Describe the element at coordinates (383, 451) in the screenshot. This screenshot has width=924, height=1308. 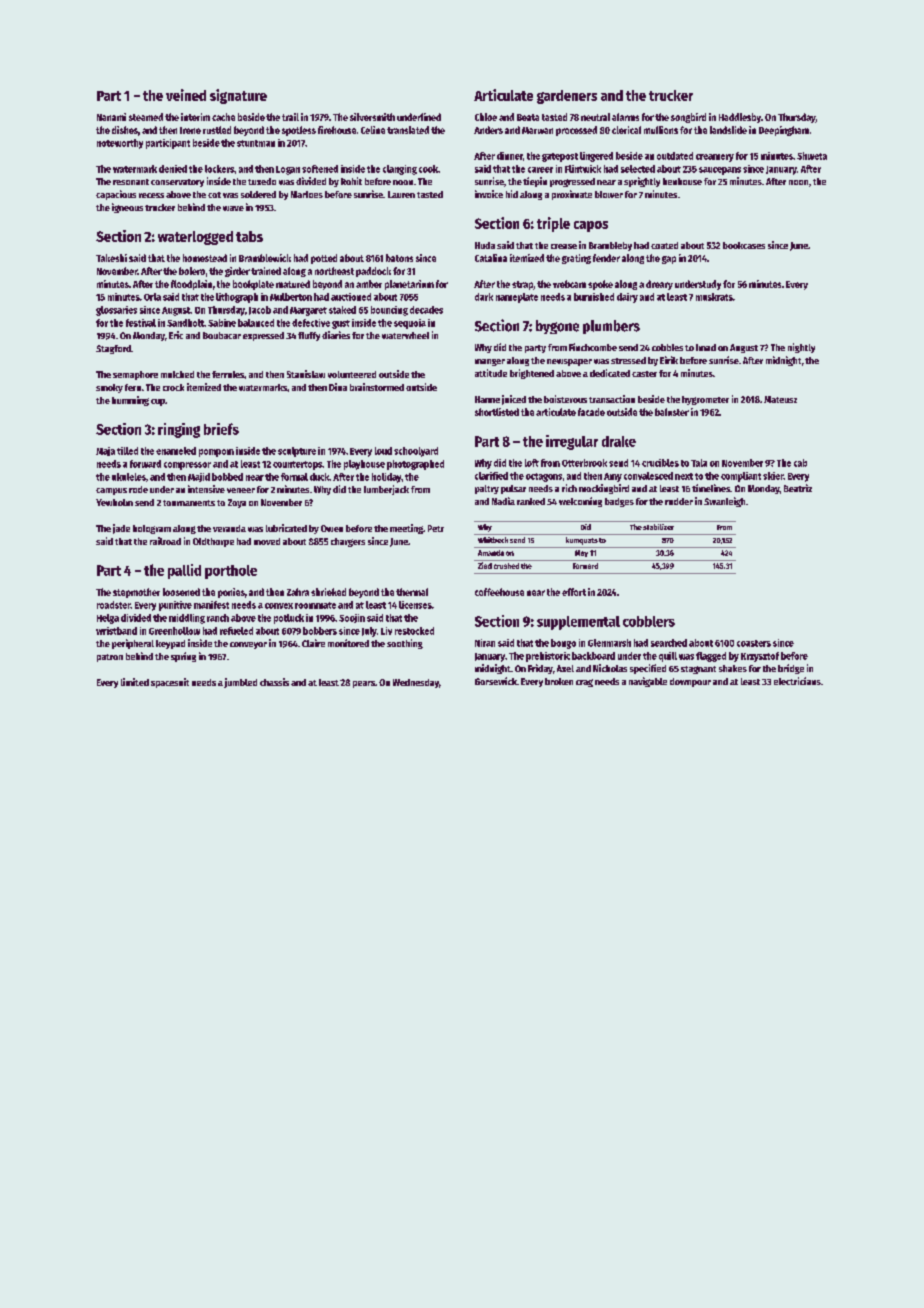
I see `loud` at that location.
